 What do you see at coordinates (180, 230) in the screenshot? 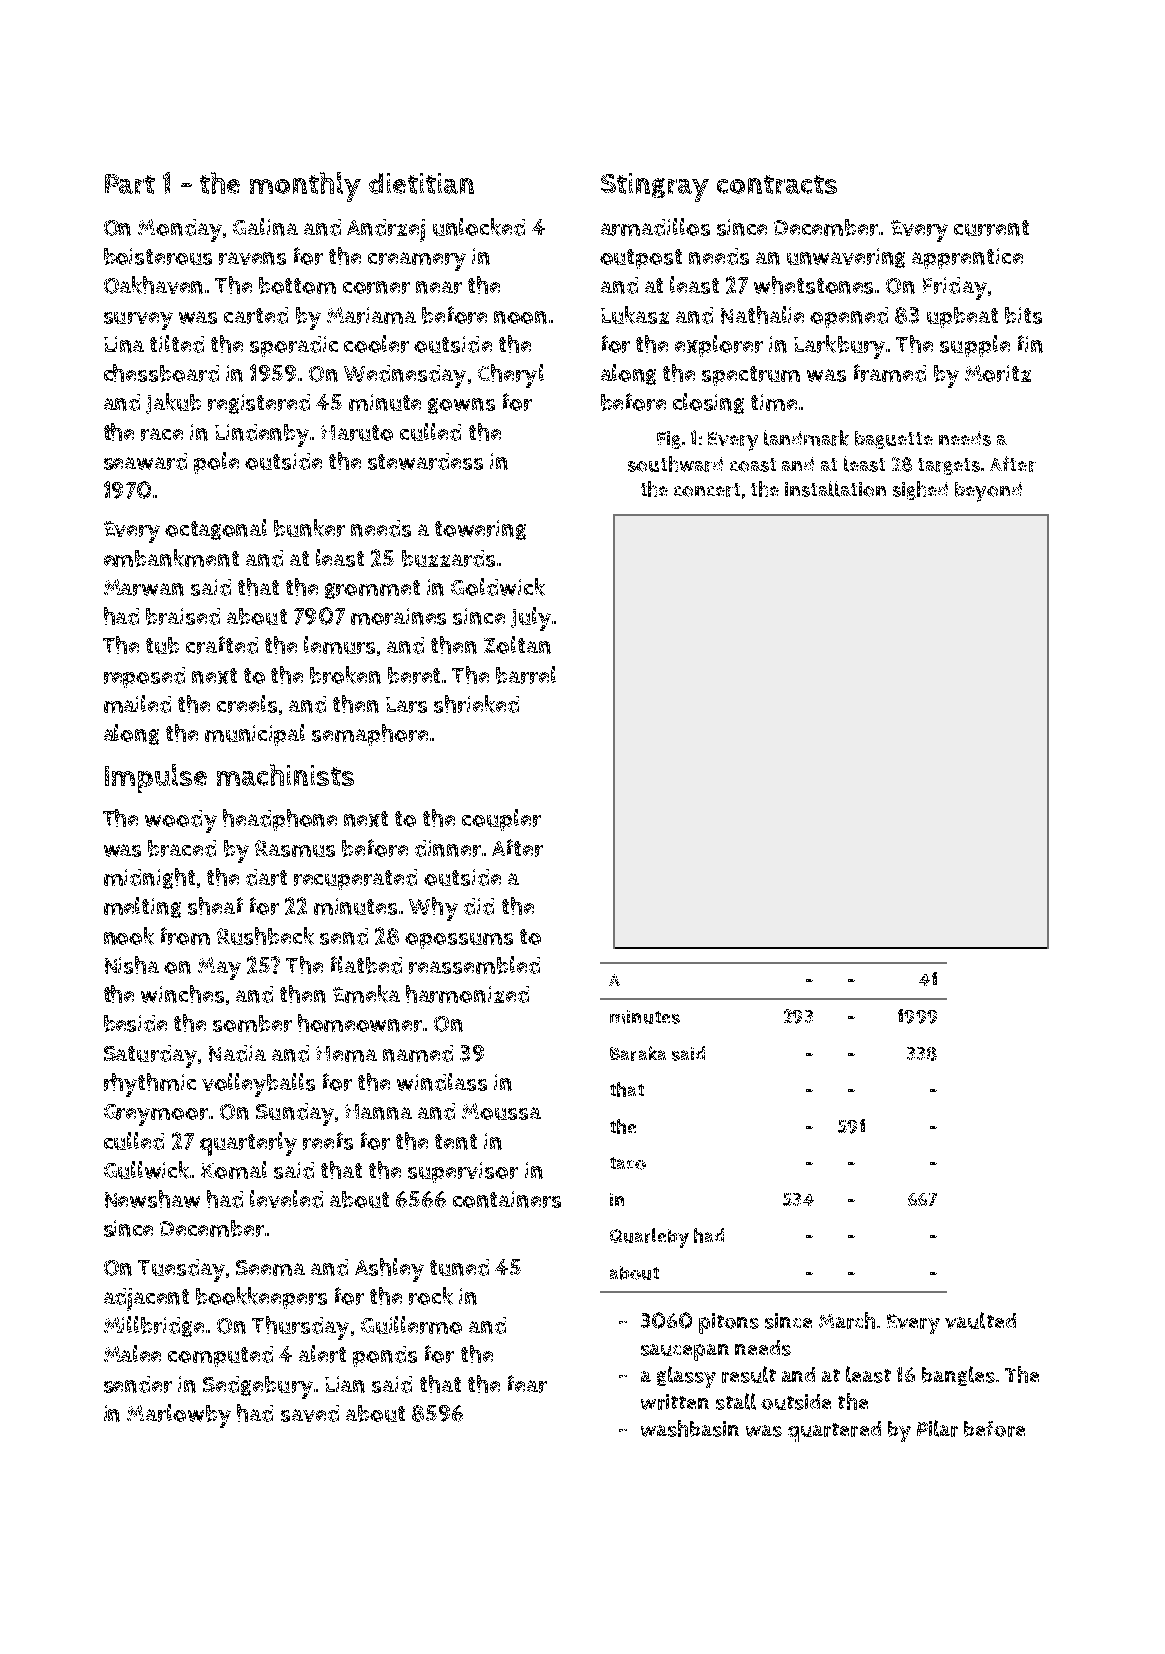
I see `Monday` at bounding box center [180, 230].
